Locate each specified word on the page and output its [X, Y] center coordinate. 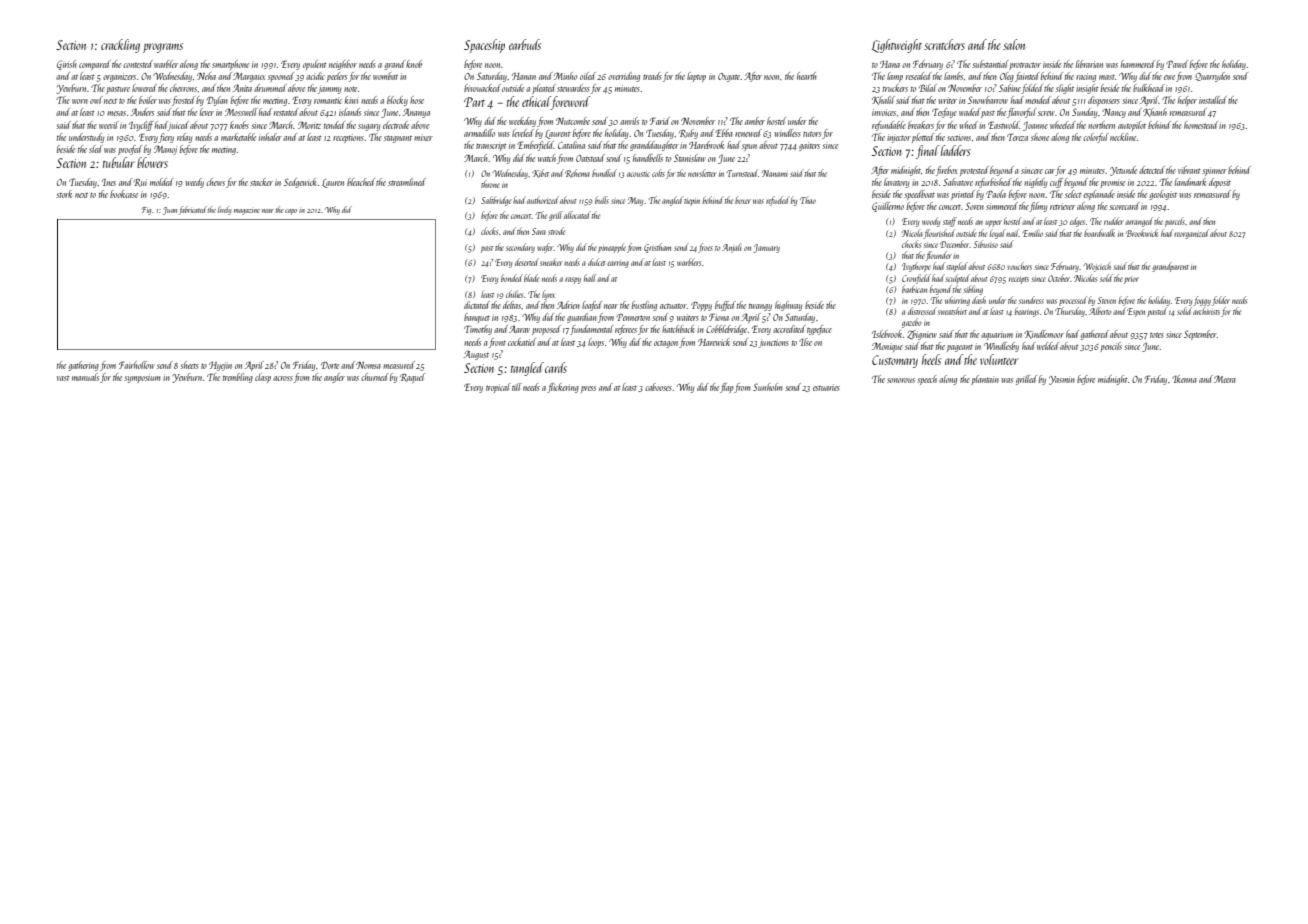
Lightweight [897, 46]
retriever [1062, 206]
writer [947, 101]
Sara [539, 231]
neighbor [343, 65]
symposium [142, 378]
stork [64, 194]
